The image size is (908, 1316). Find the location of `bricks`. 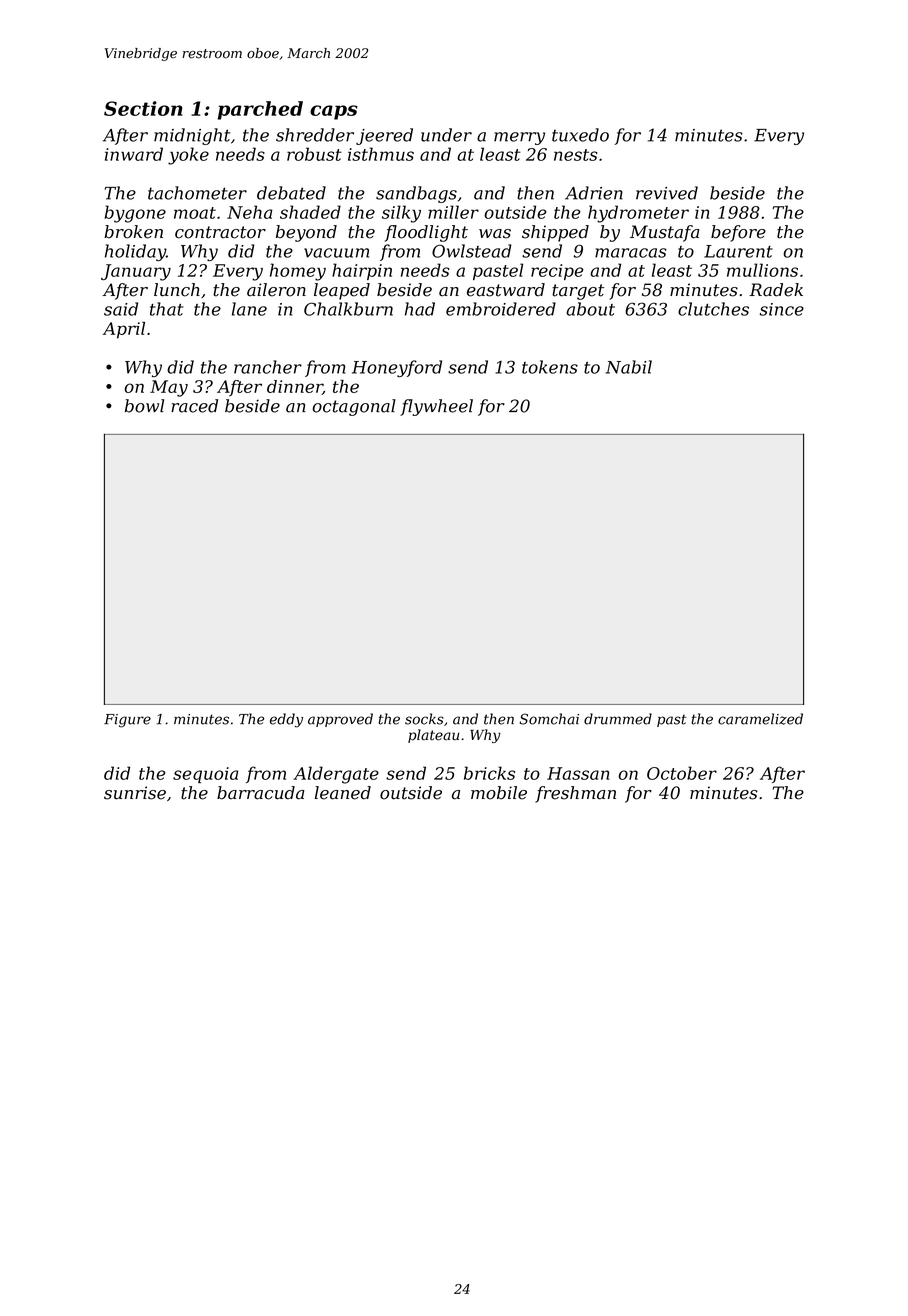

bricks is located at coordinates (489, 773).
